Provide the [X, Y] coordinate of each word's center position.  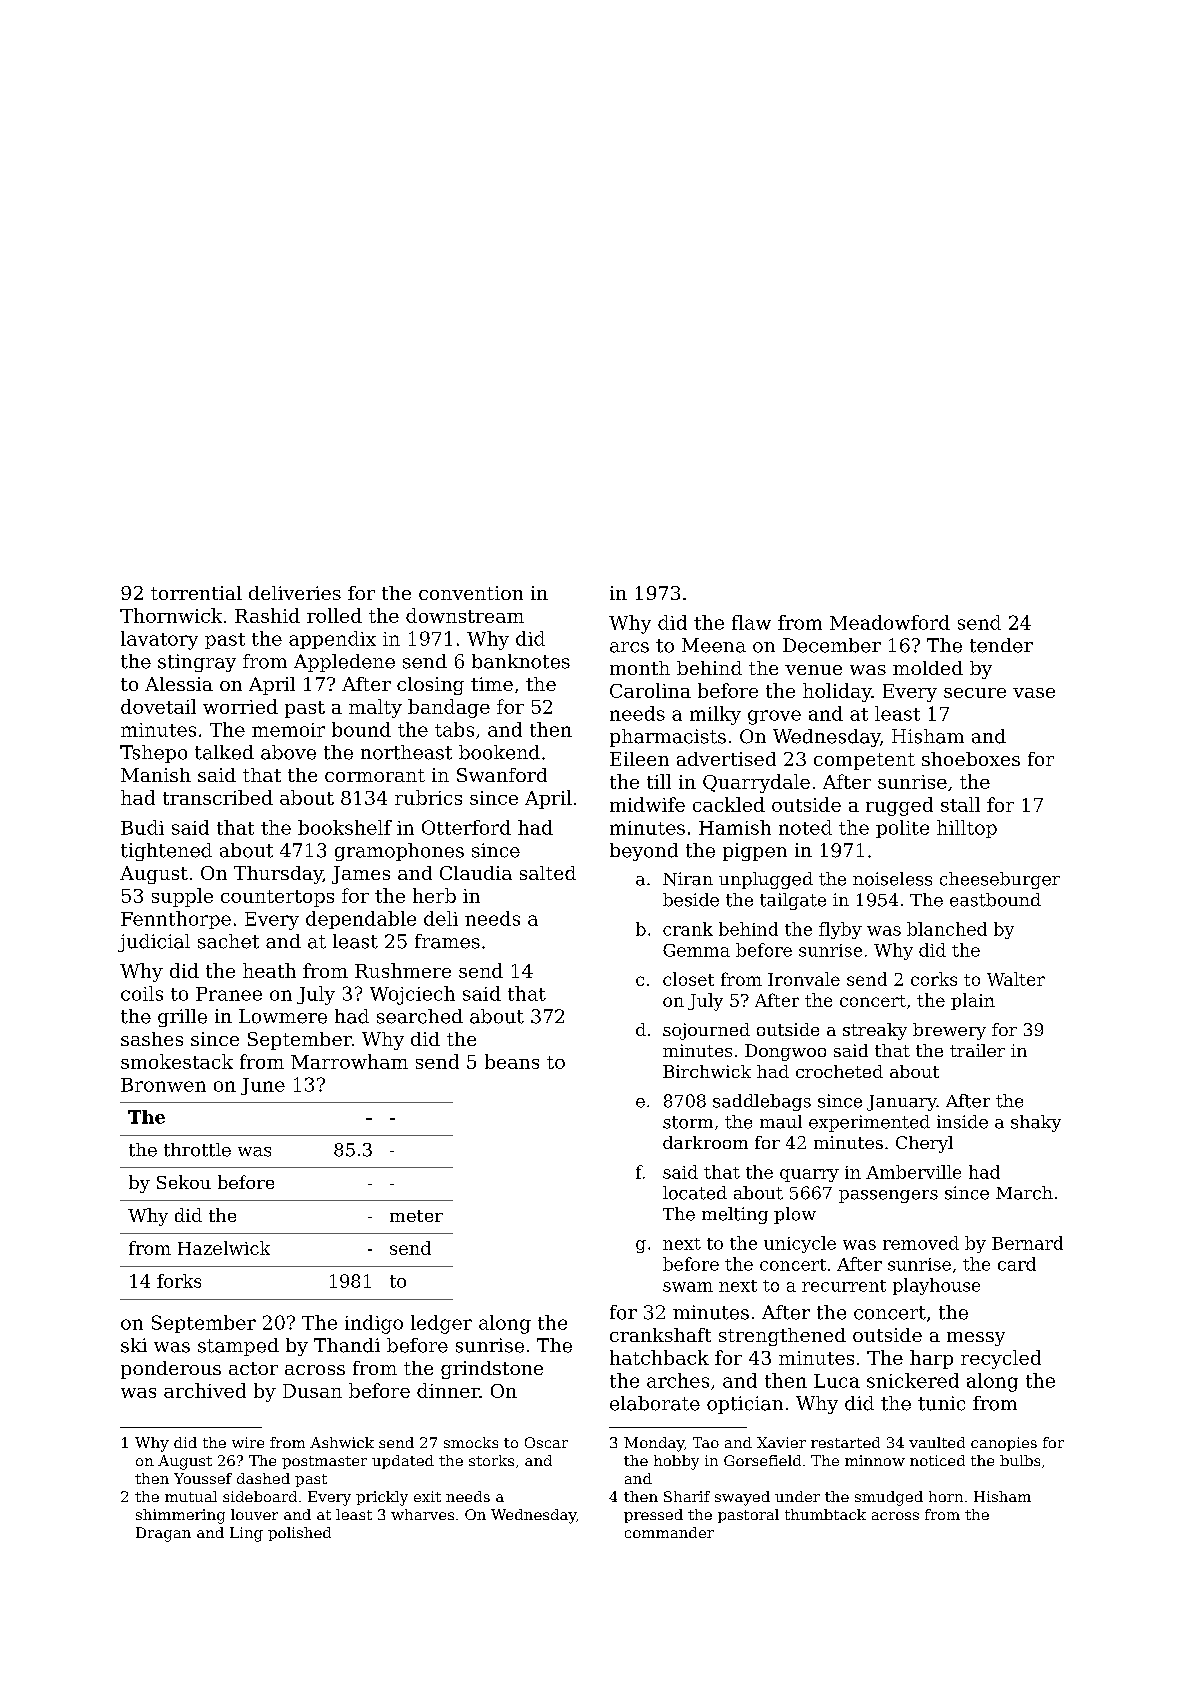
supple [182, 897]
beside [691, 900]
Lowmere [283, 1016]
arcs [629, 647]
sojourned [706, 1031]
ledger [441, 1324]
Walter [1016, 979]
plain [973, 1001]
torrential [196, 593]
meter [416, 1216]
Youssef [203, 1478]
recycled [1001, 1359]
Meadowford [890, 622]
